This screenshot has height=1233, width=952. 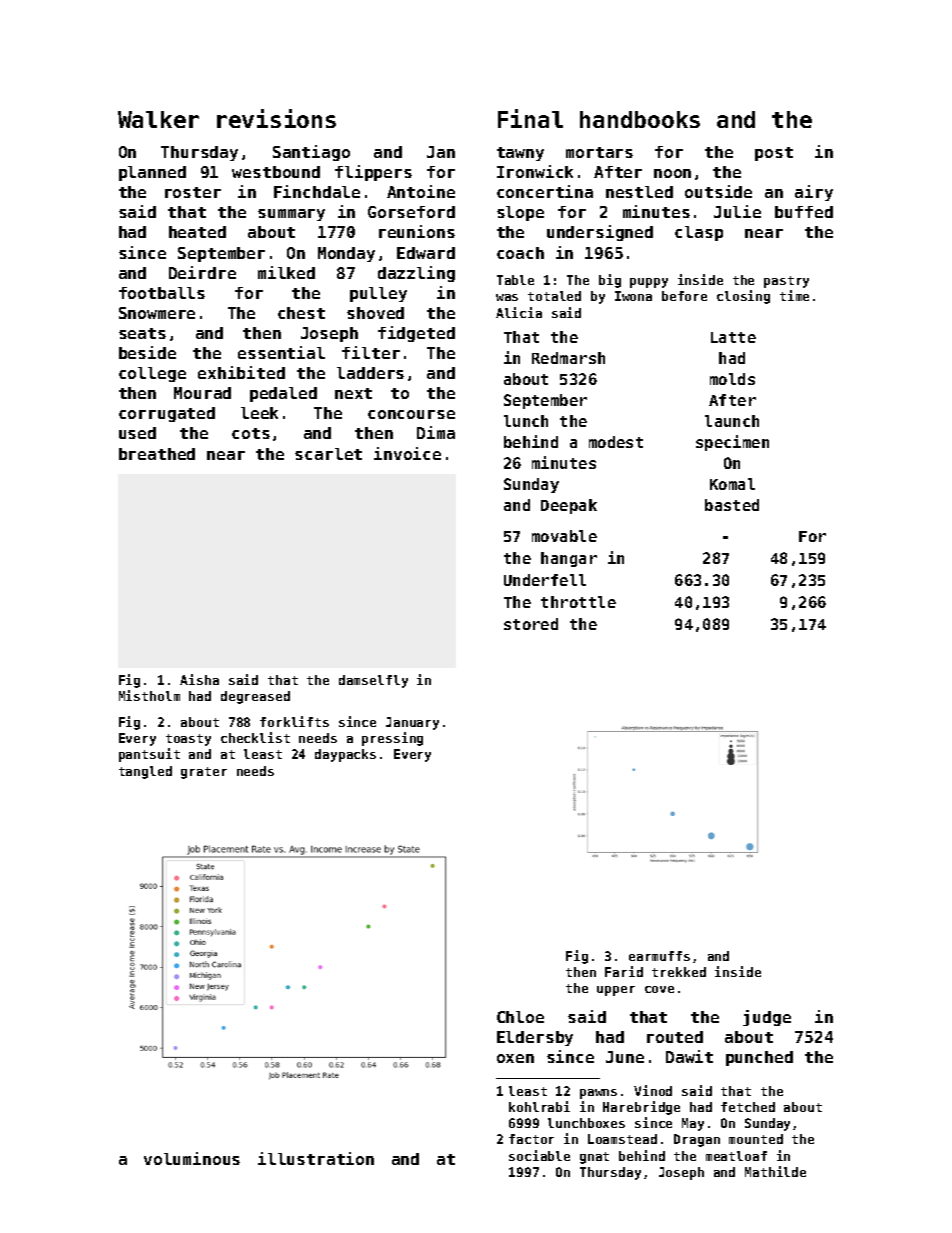 I want to click on Farid, so click(x=624, y=971).
